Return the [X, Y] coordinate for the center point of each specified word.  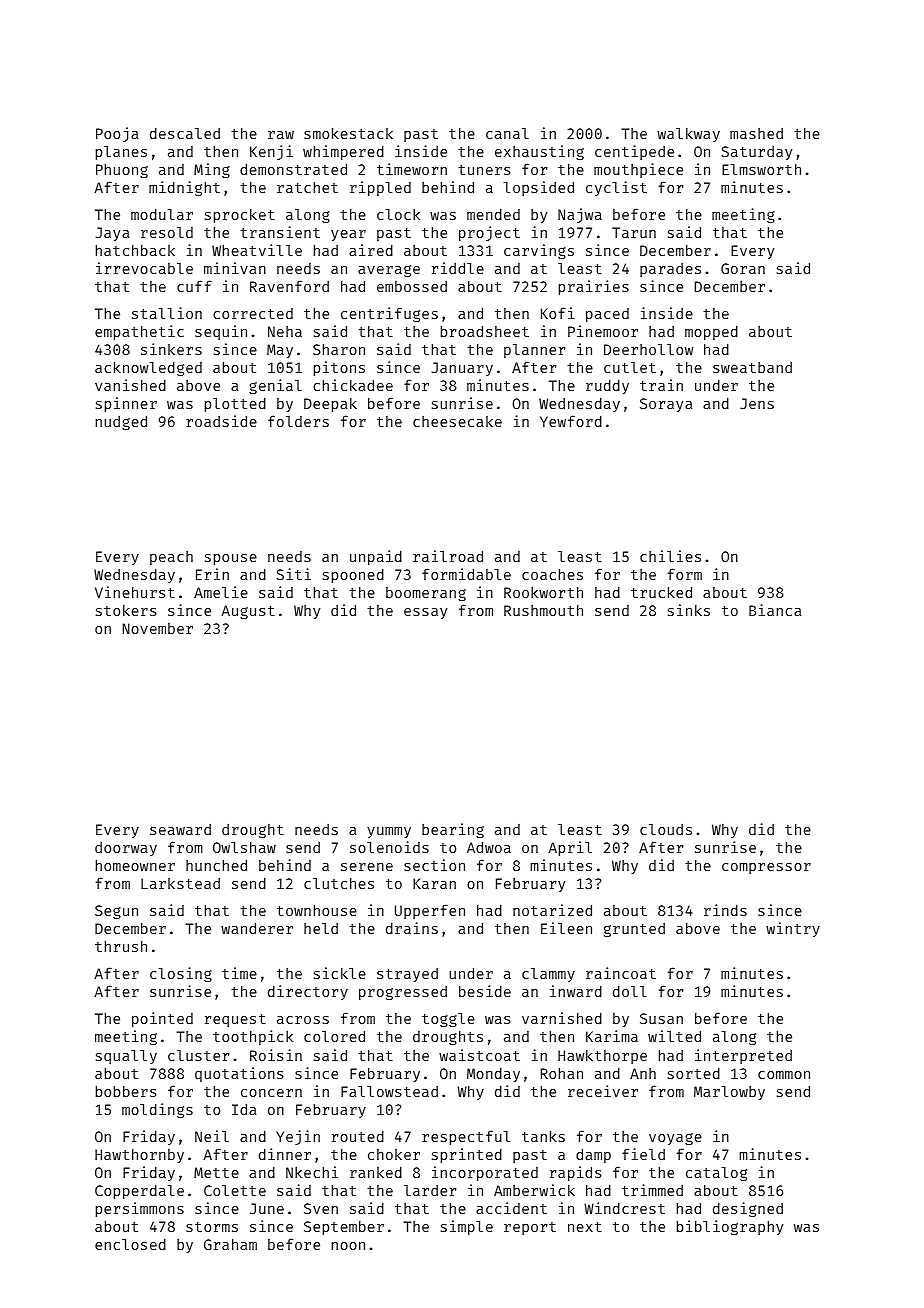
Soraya [666, 405]
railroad [448, 556]
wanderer [257, 928]
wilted [674, 1036]
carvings [539, 251]
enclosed [130, 1244]
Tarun [634, 232]
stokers [126, 610]
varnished [562, 1018]
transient [280, 232]
